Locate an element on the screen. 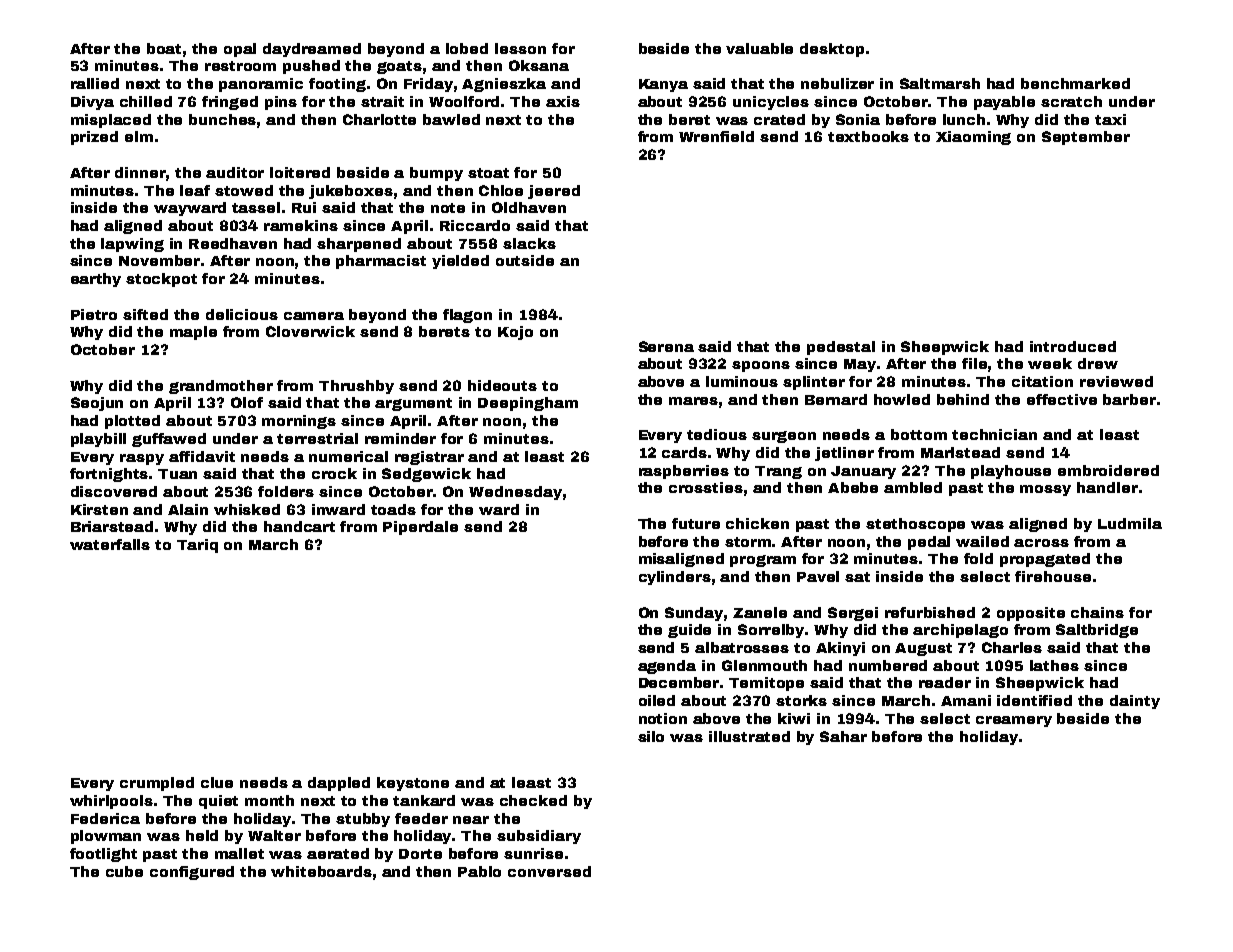 The width and height of the screenshot is (1233, 952). Serena is located at coordinates (666, 346).
